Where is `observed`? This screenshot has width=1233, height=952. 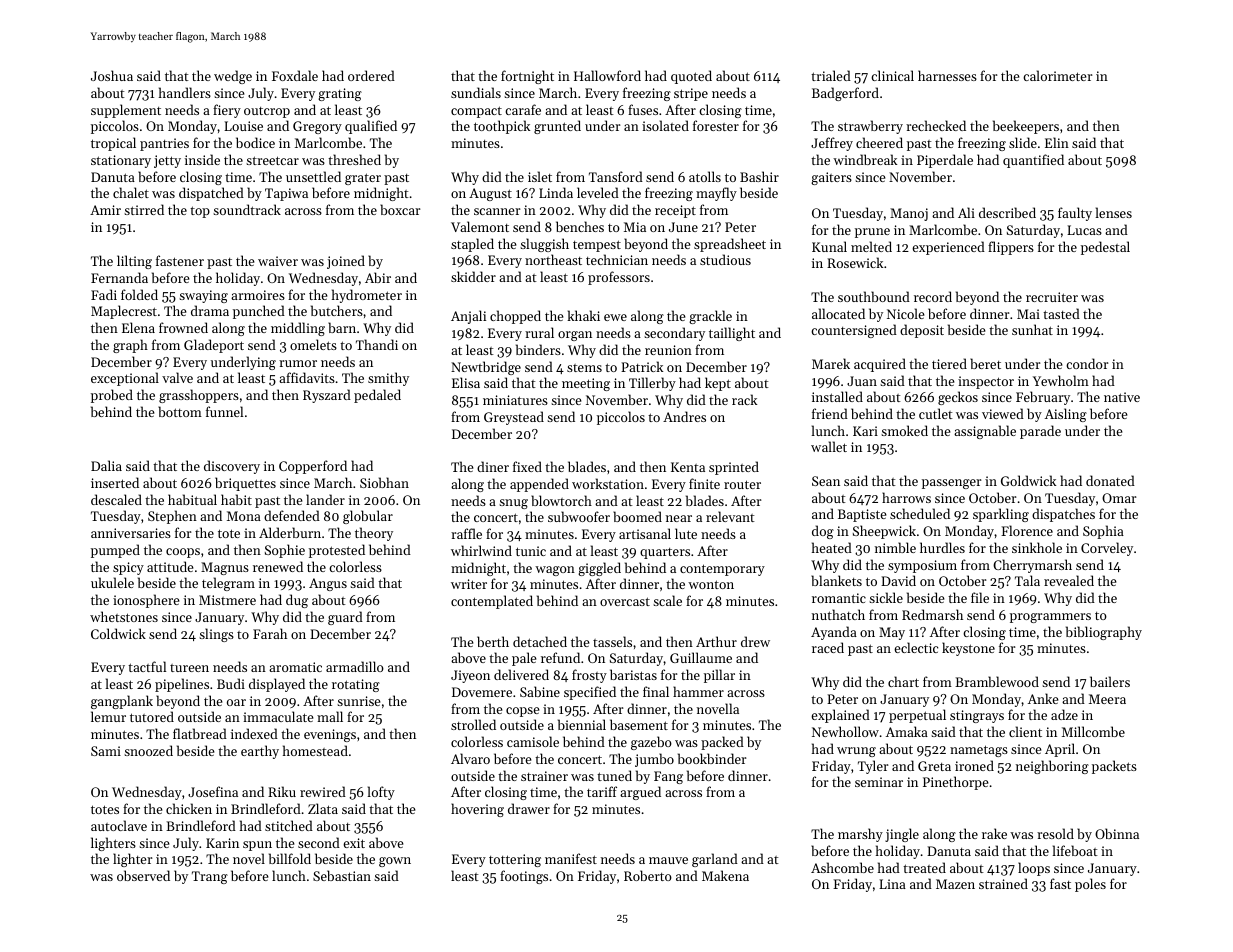
observed is located at coordinates (143, 875).
